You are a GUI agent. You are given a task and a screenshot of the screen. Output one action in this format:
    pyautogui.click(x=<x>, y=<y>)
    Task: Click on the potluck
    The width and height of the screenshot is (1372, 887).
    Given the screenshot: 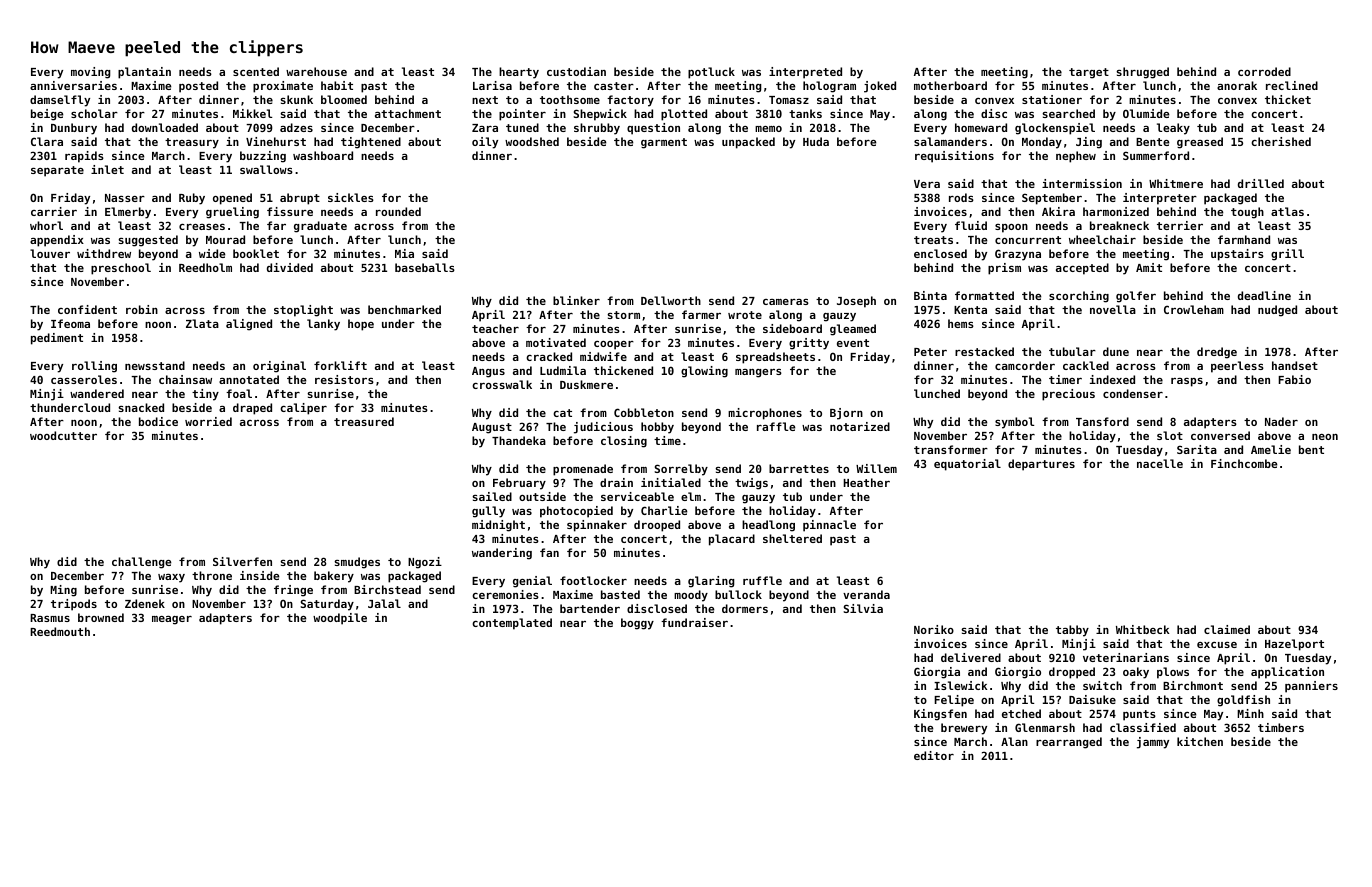 What is the action you would take?
    pyautogui.click(x=711, y=73)
